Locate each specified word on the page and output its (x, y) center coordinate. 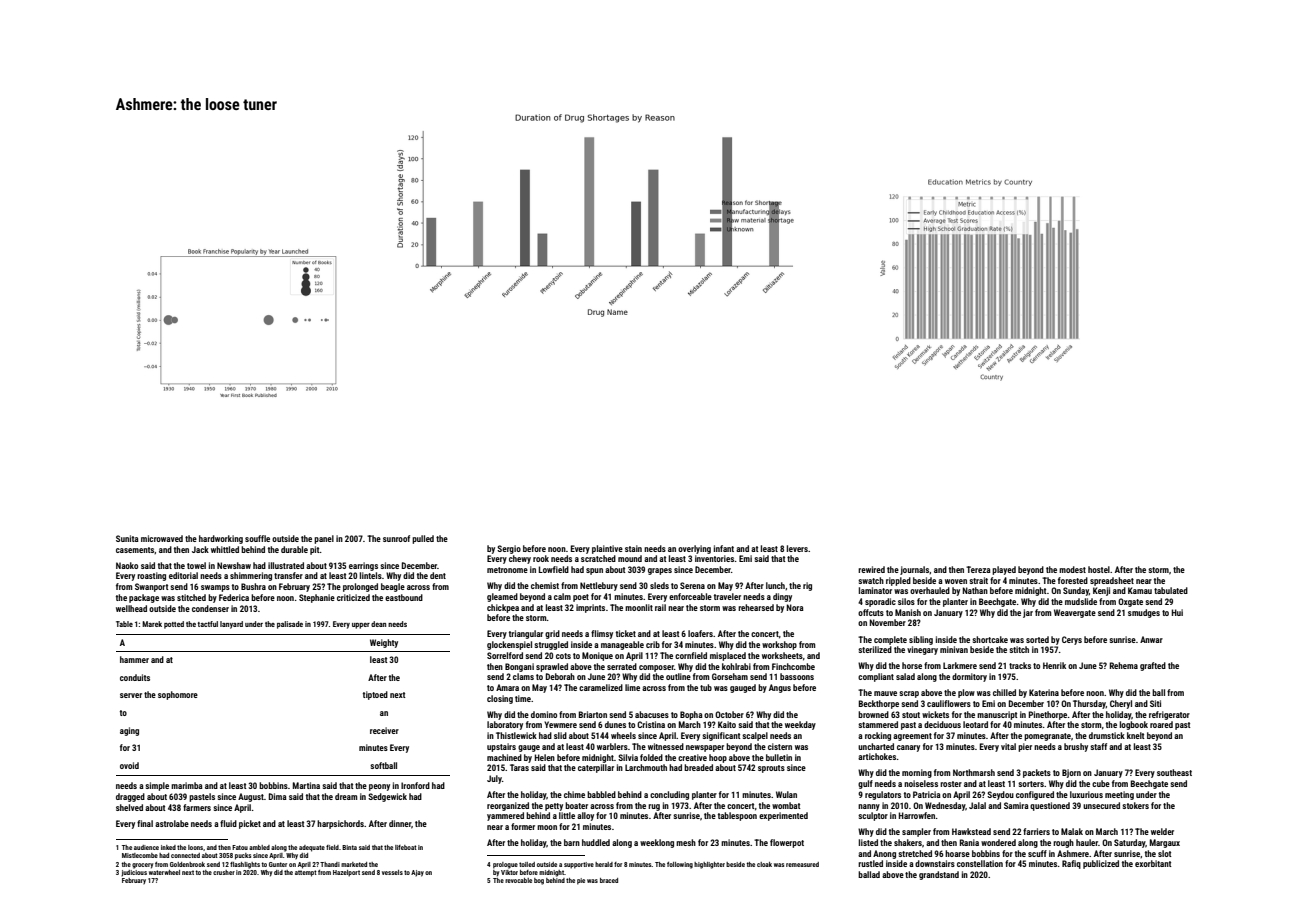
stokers (1135, 805)
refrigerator (1169, 715)
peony (379, 787)
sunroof (396, 538)
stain (633, 548)
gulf (865, 784)
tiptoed (375, 695)
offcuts (871, 612)
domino (544, 714)
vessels (392, 872)
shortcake (990, 639)
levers (797, 548)
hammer (134, 659)
